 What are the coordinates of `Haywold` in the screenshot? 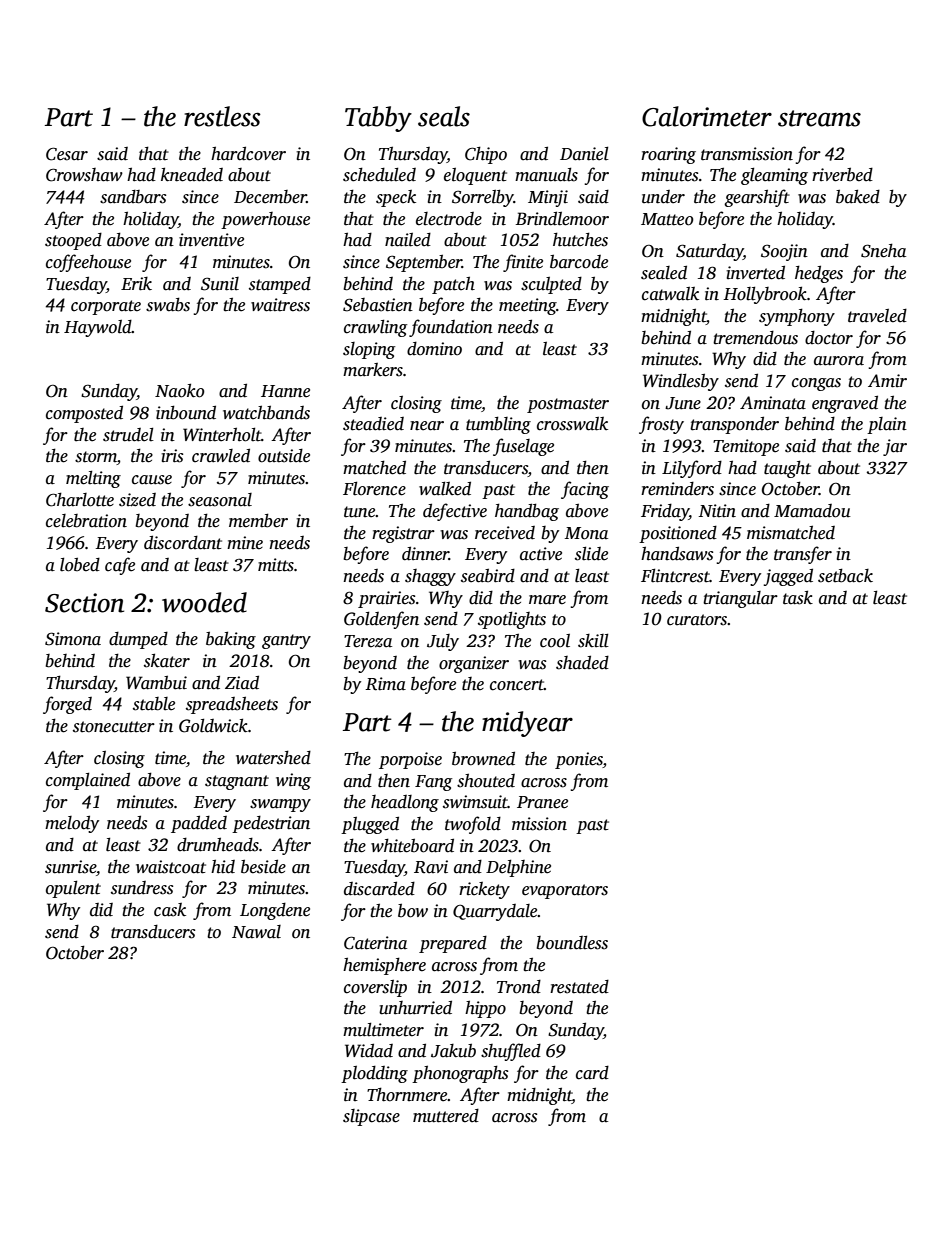 It's located at (98, 328).
